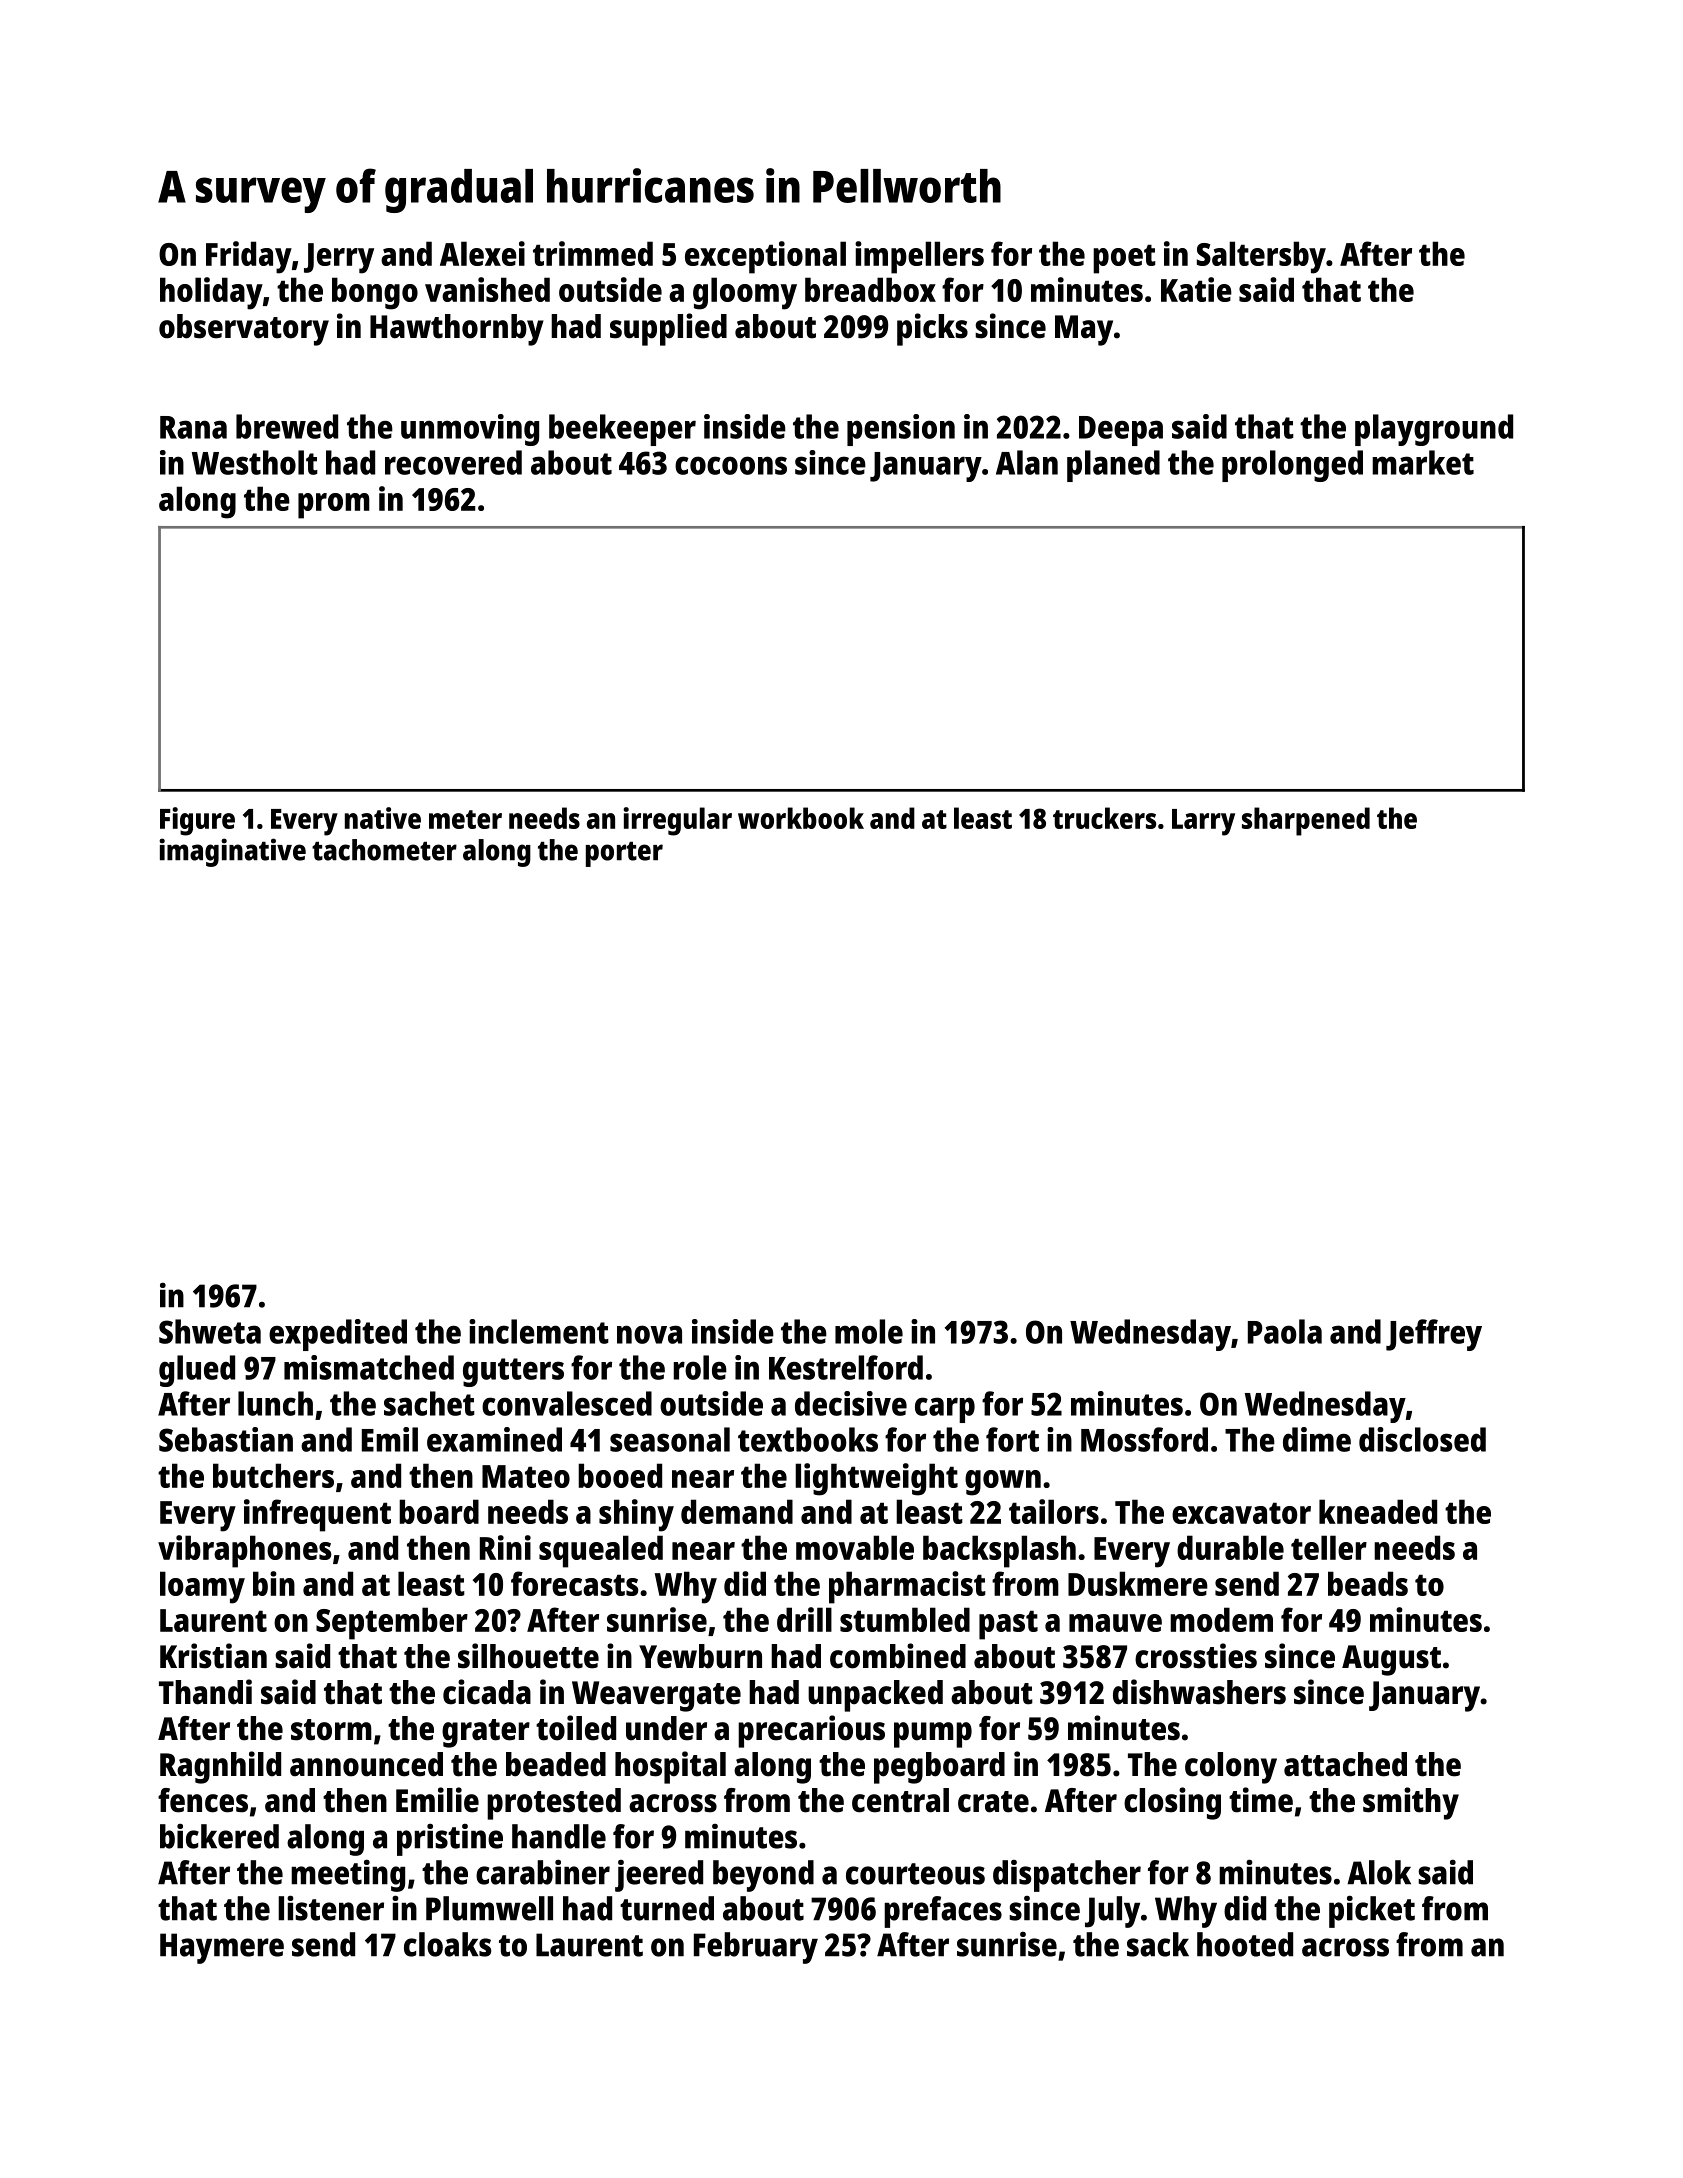  I want to click on Haymere, so click(222, 1948).
